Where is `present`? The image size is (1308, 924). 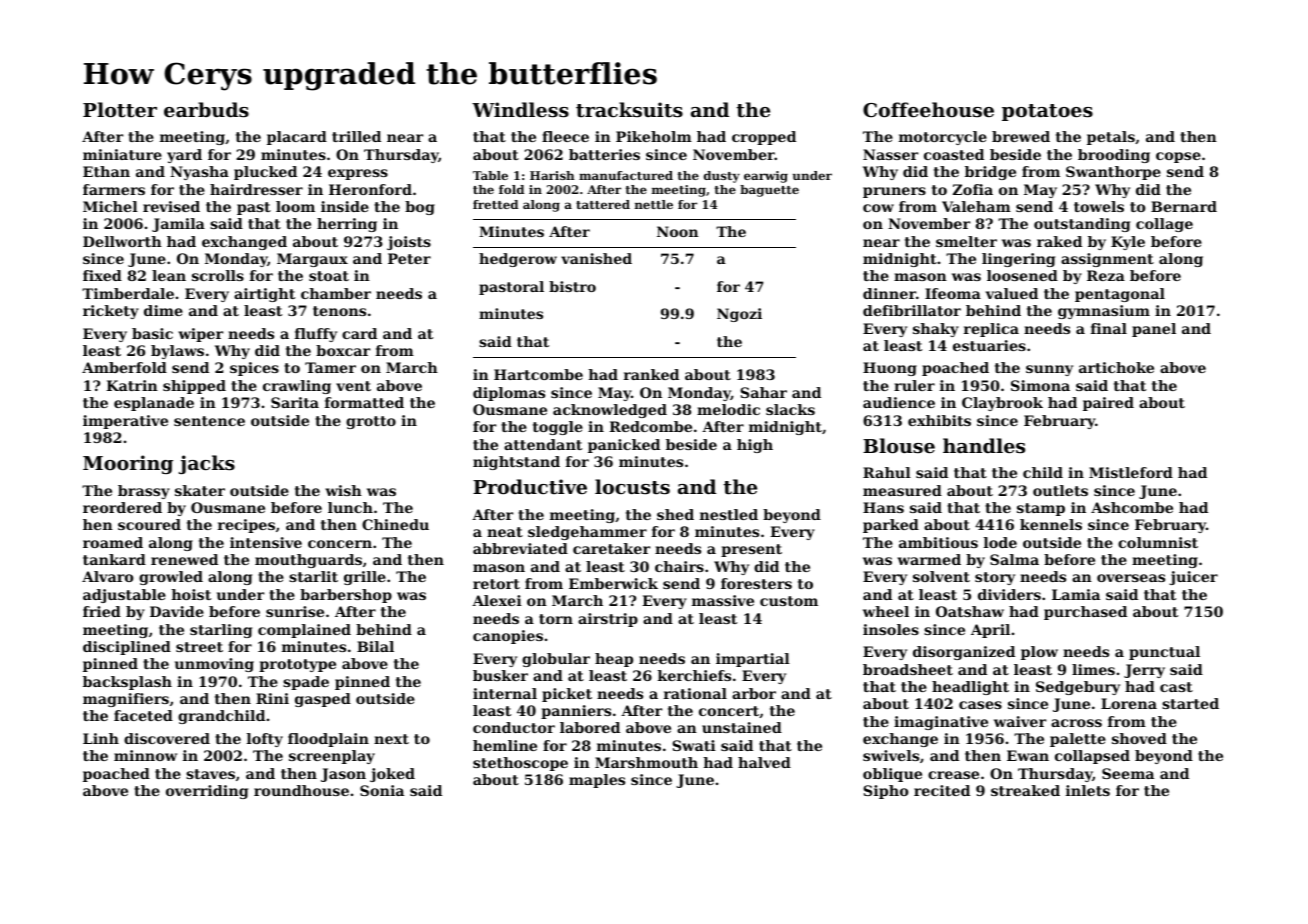
present is located at coordinates (751, 550).
